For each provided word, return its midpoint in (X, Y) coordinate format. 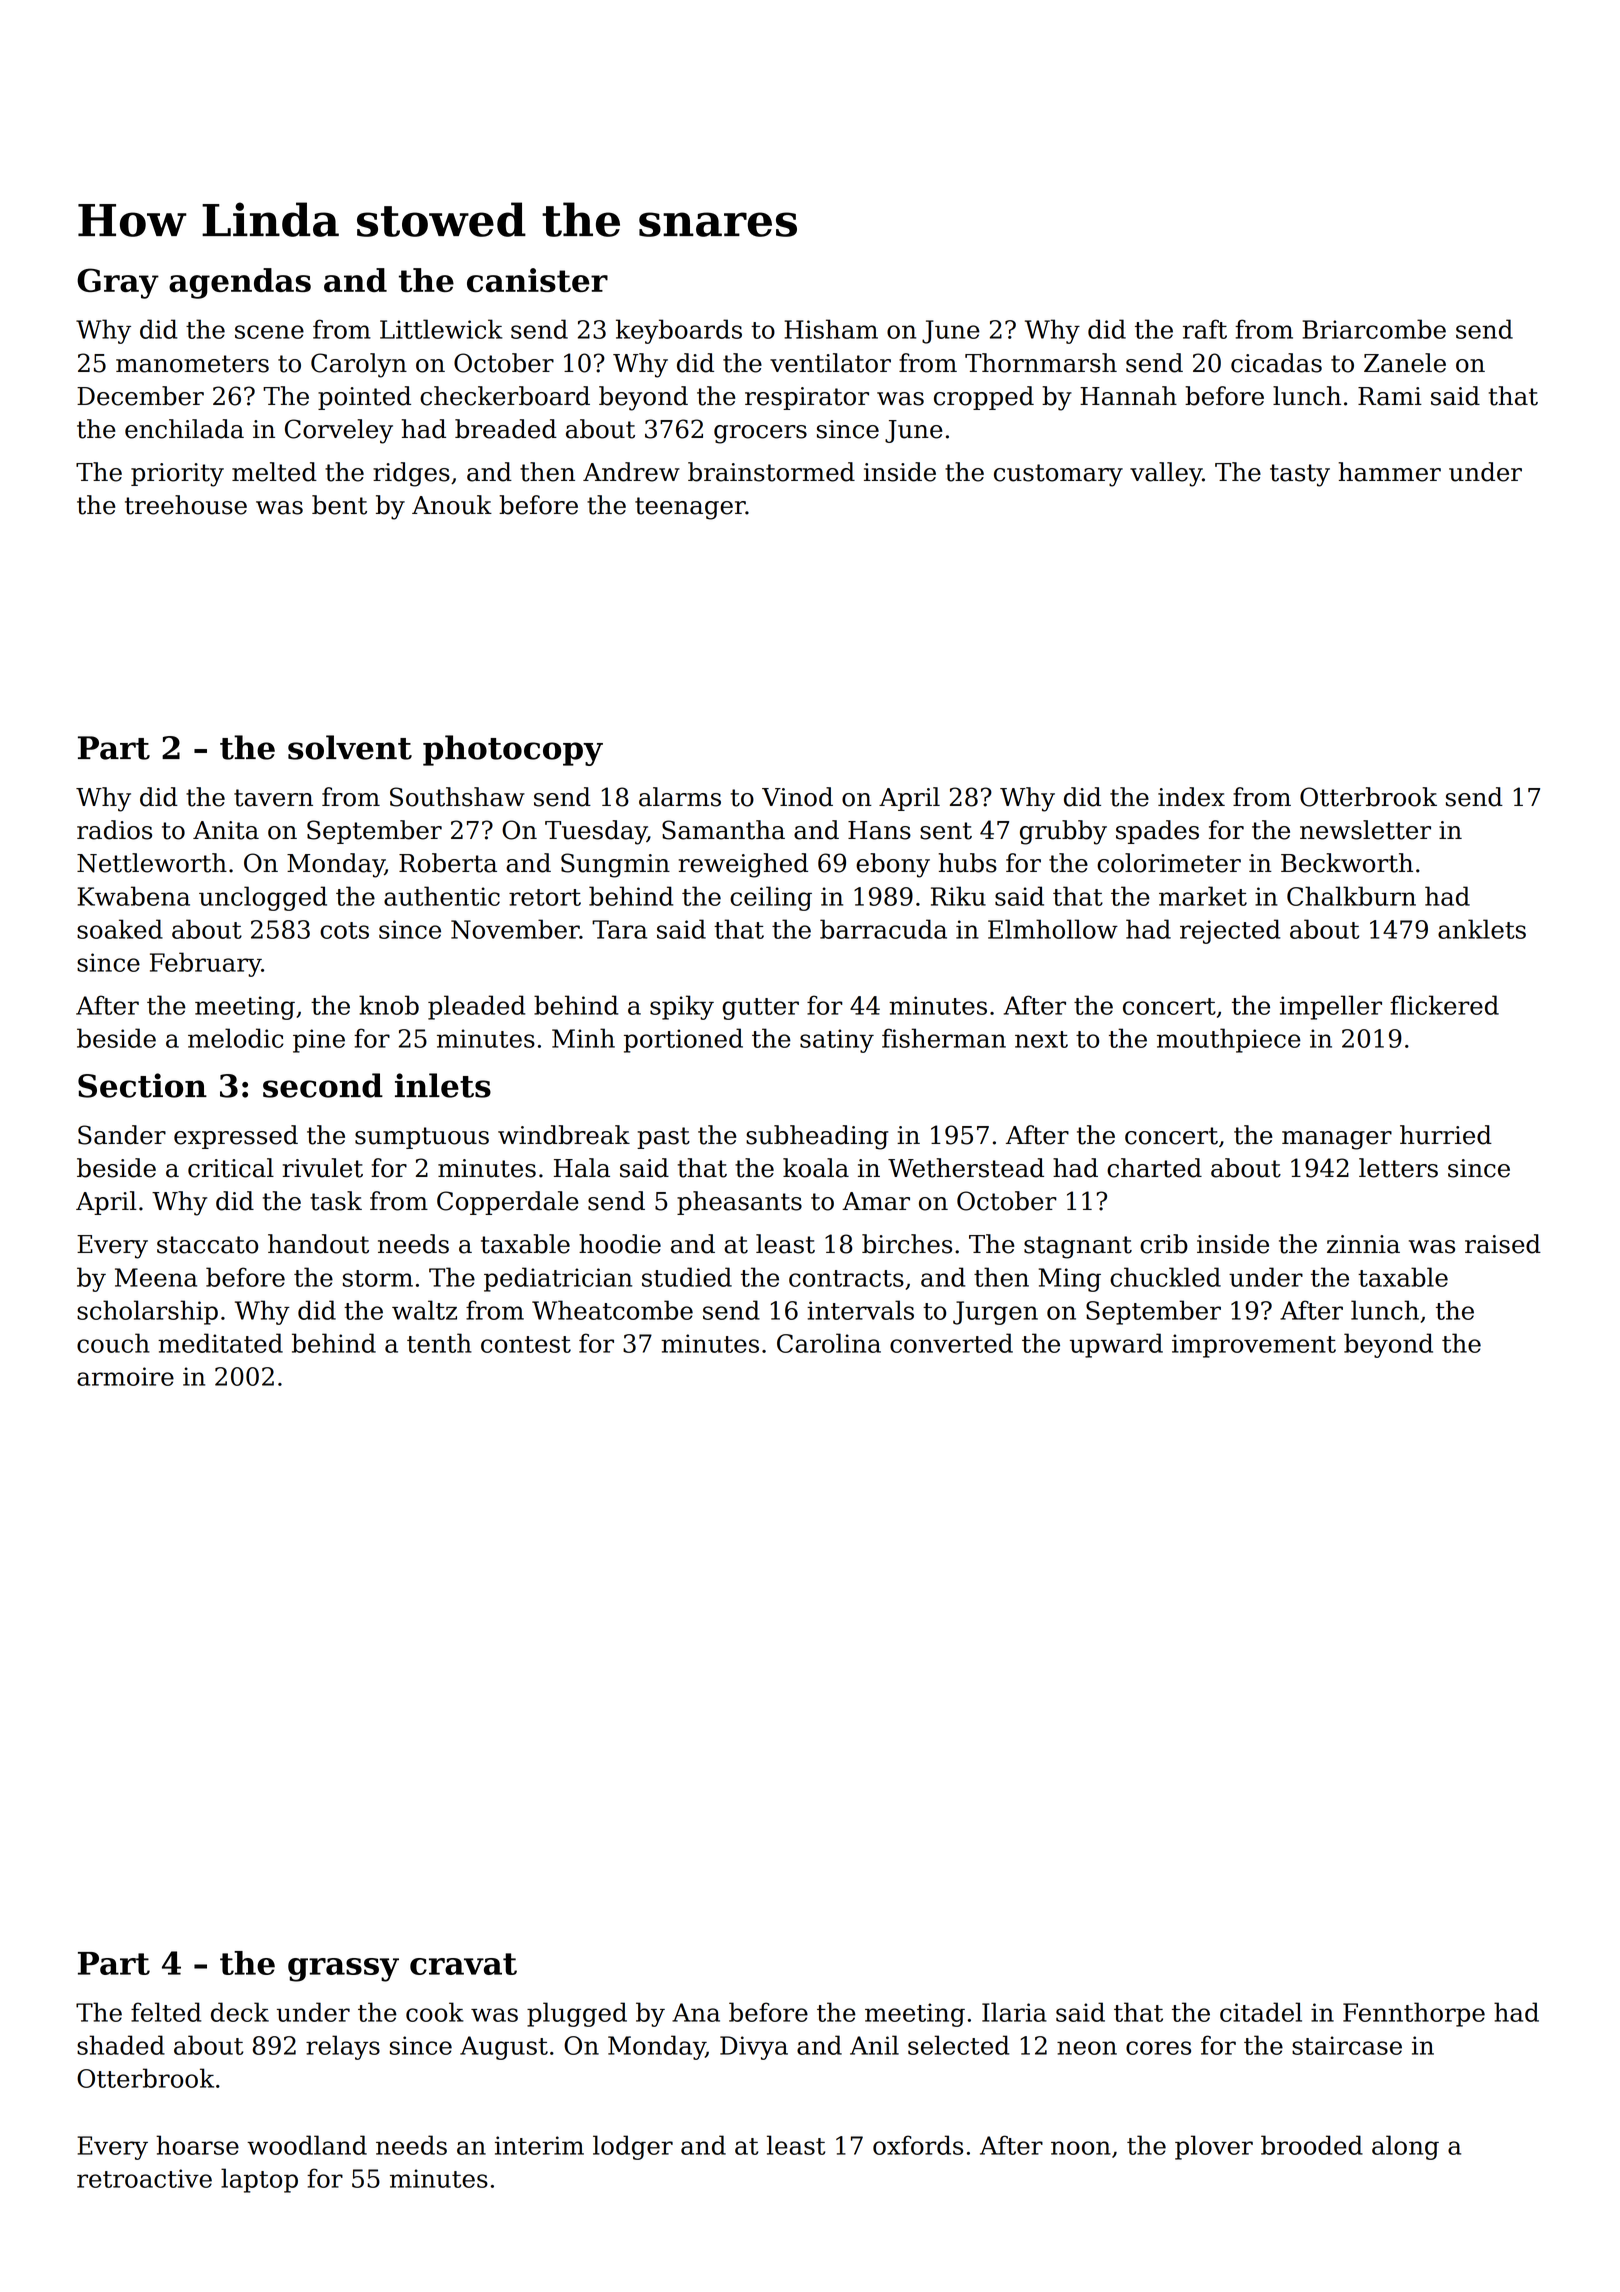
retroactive (144, 2178)
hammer (1389, 472)
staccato (207, 1245)
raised (1503, 1244)
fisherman (944, 1038)
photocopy (513, 750)
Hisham (831, 329)
